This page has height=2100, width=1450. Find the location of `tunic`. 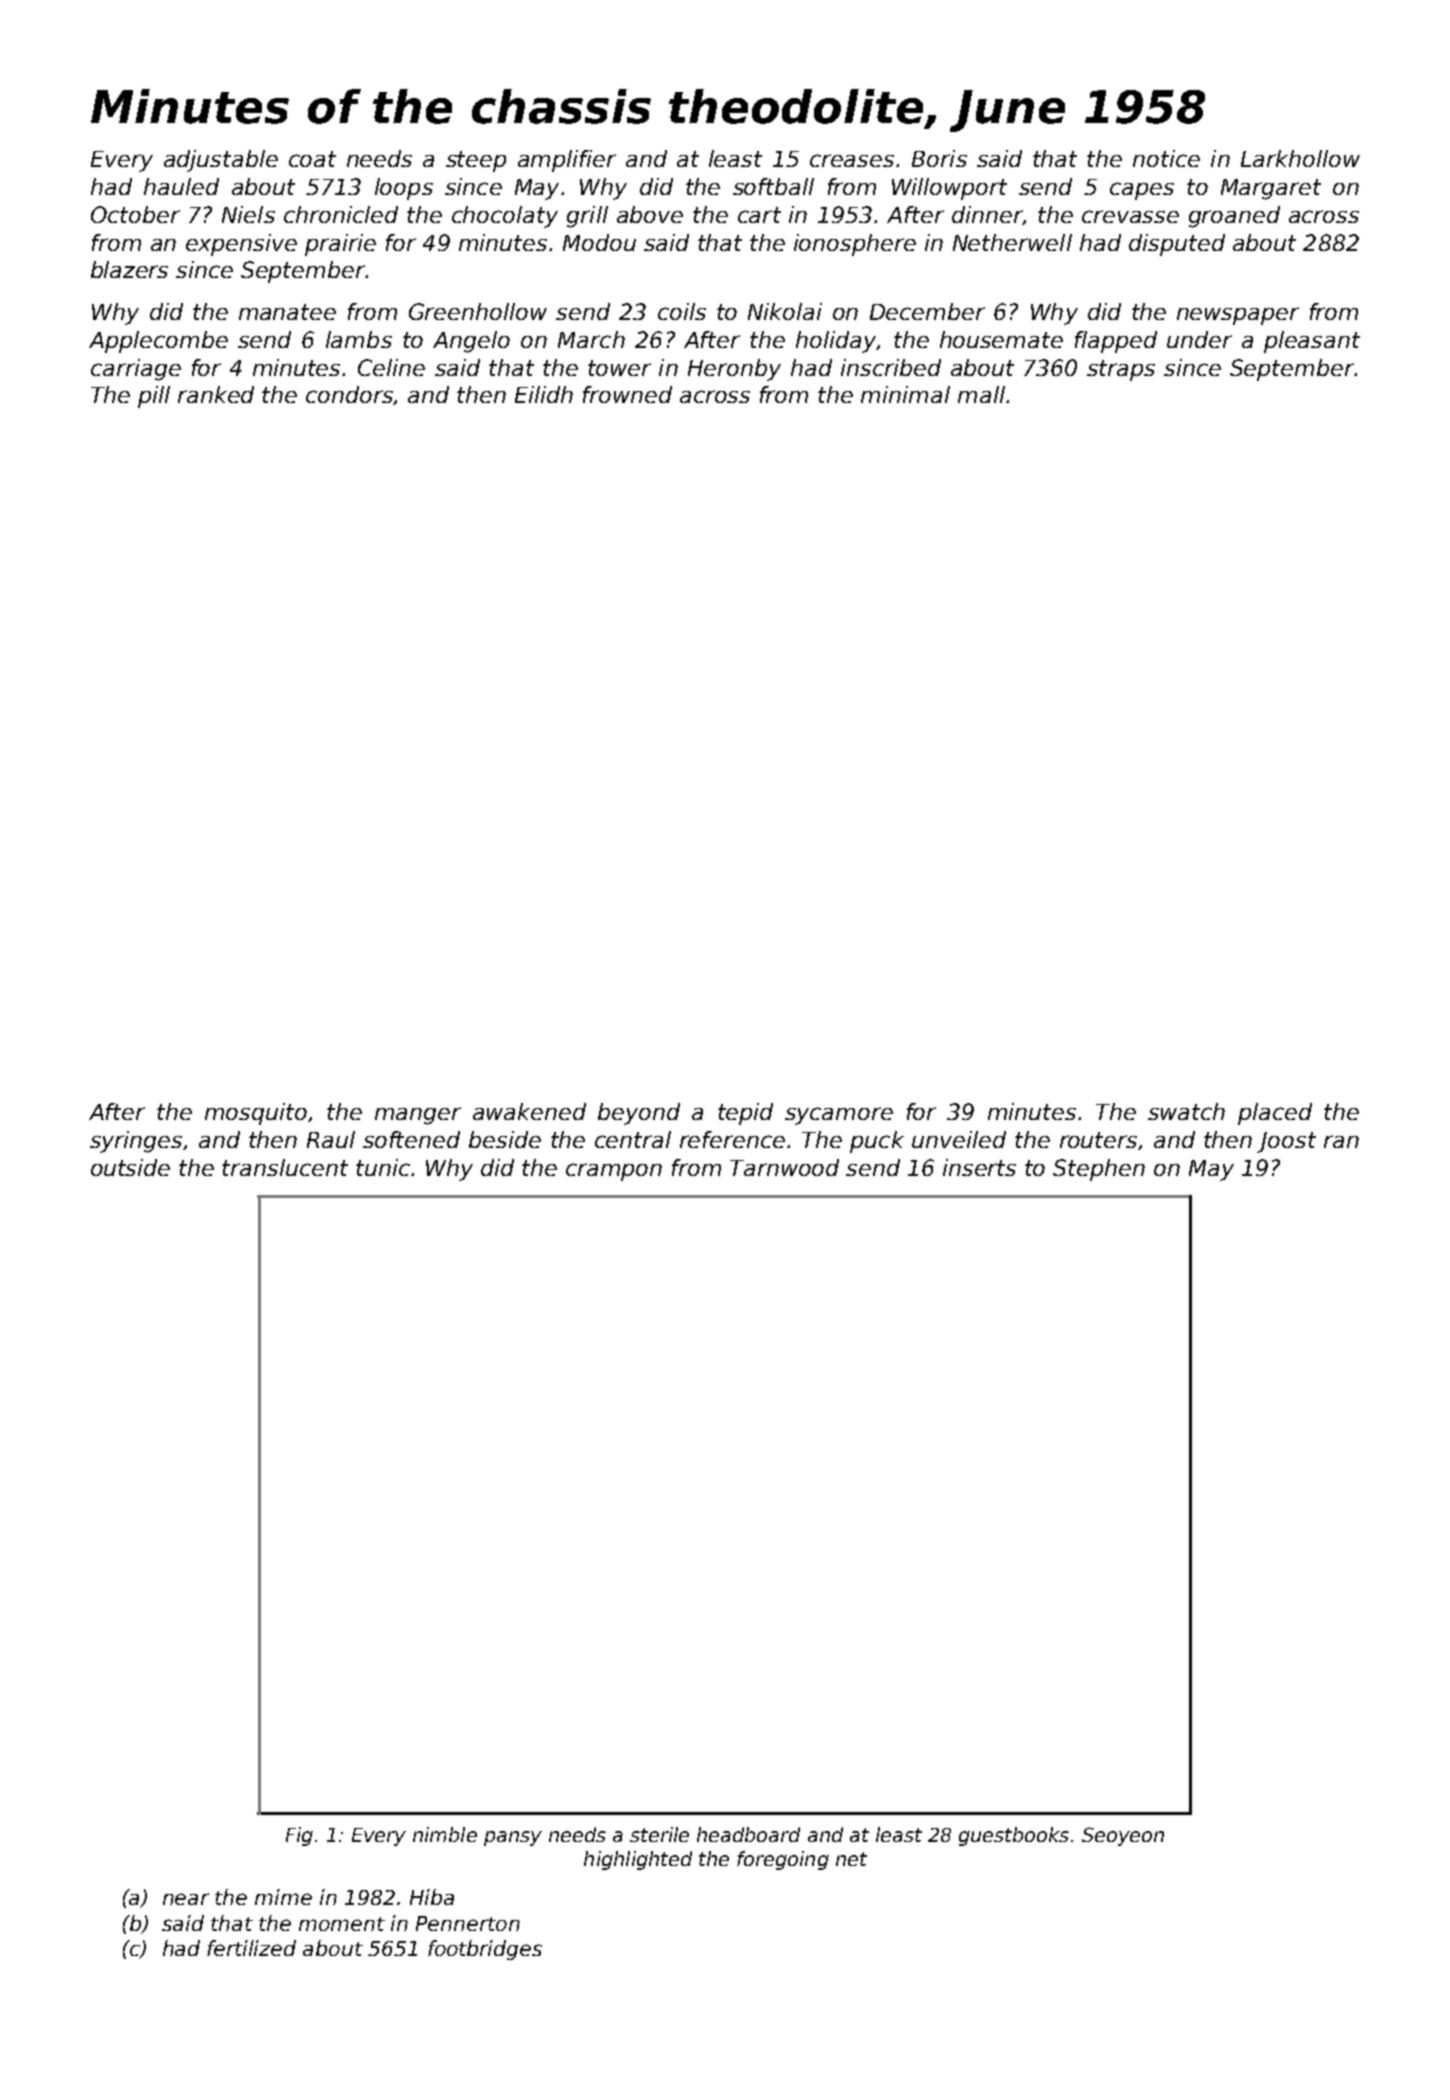

tunic is located at coordinates (383, 1167).
